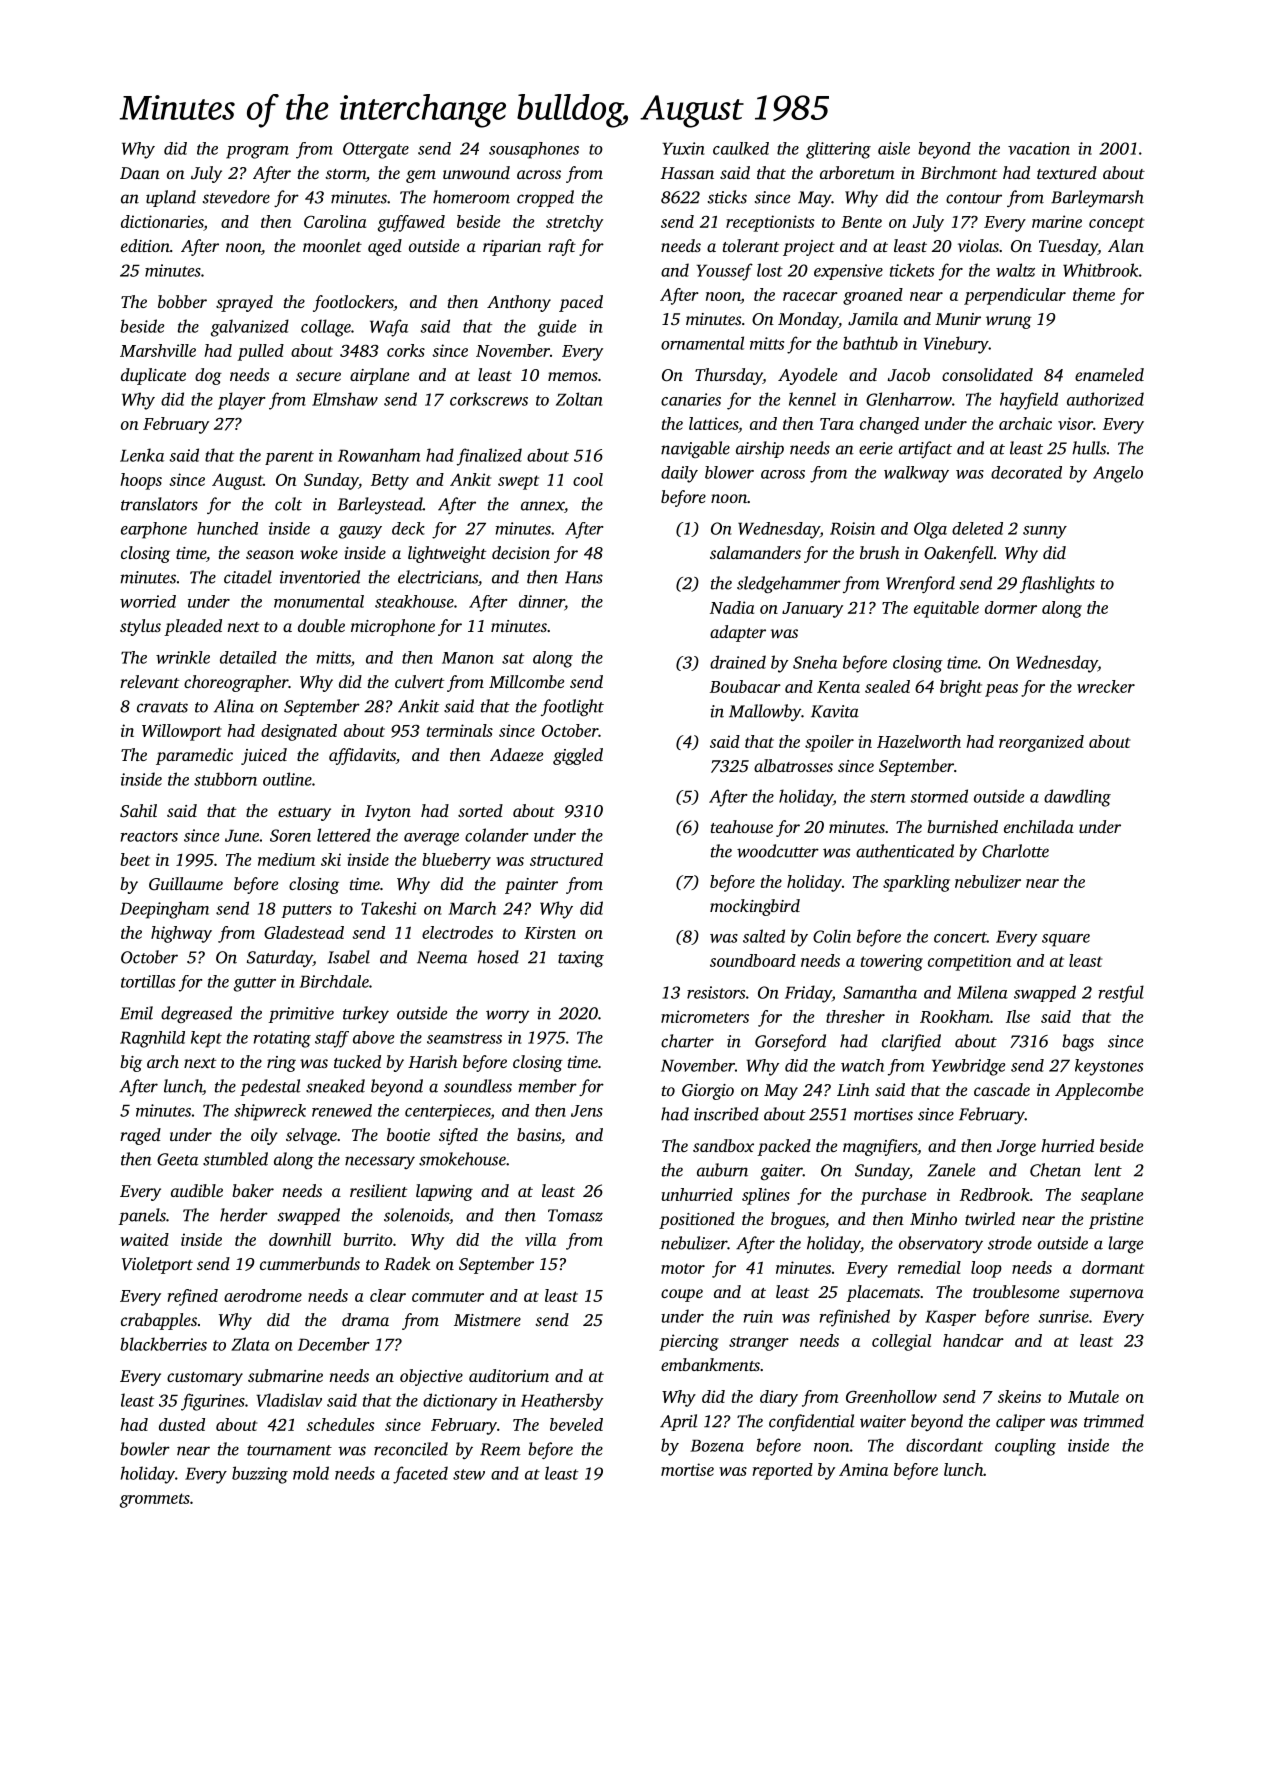 The image size is (1264, 1788). Describe the element at coordinates (1025, 1447) in the screenshot. I see `coupling` at that location.
